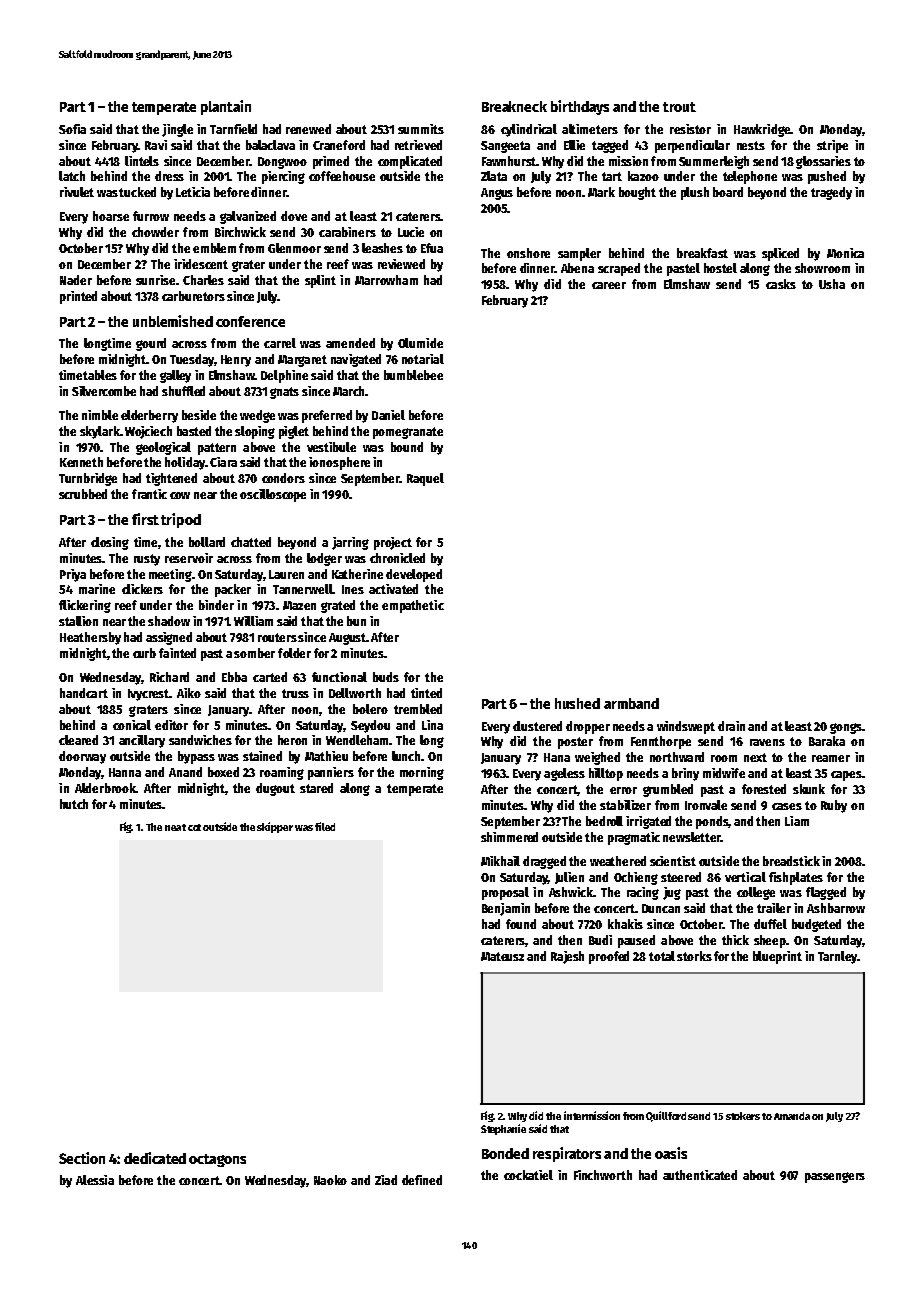 The height and width of the image is (1308, 924). Describe the element at coordinates (95, 1180) in the image. I see `Alessia` at that location.
